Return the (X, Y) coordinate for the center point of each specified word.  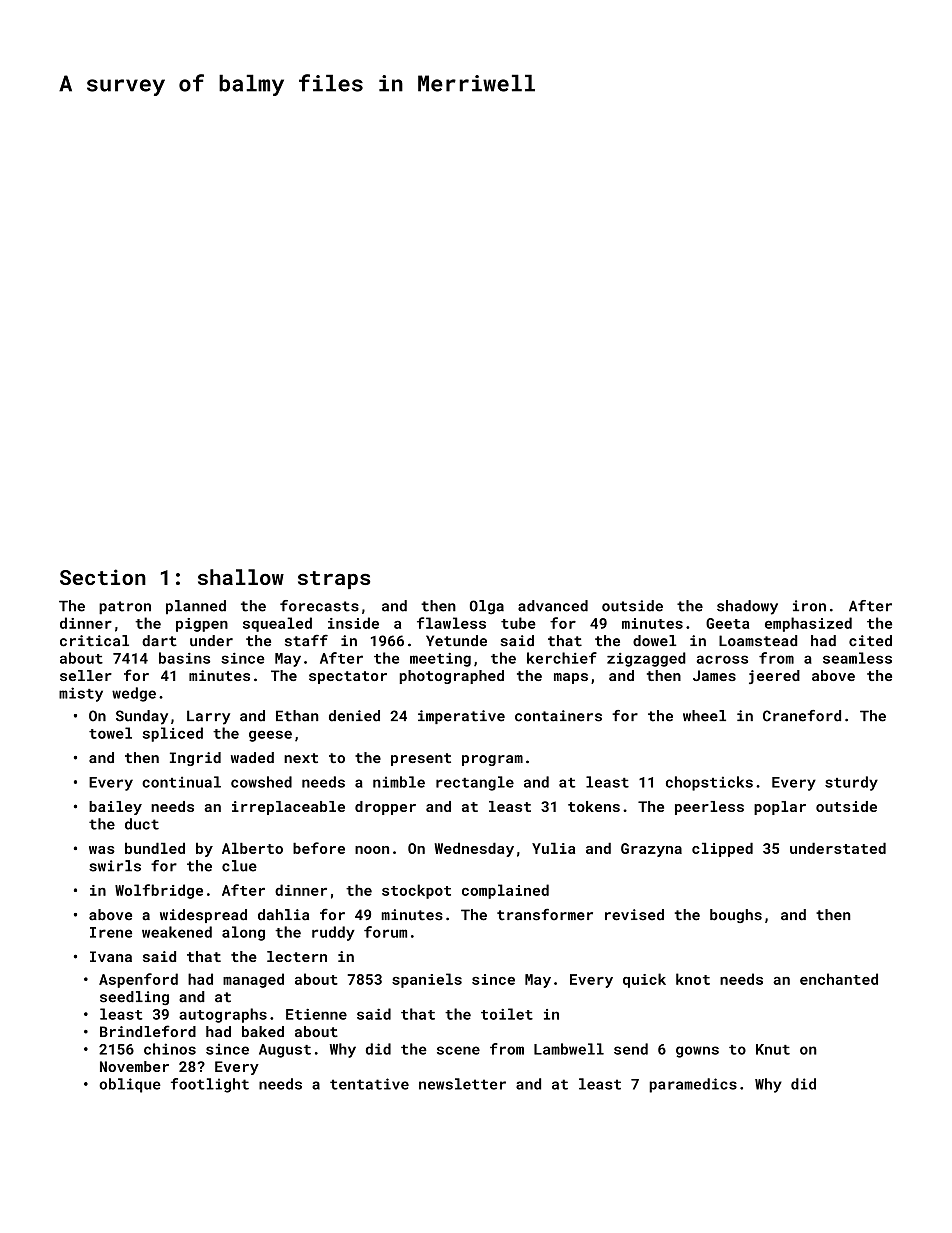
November (134, 1066)
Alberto (252, 848)
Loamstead (758, 641)
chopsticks (709, 783)
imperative (461, 717)
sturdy (851, 783)
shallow (241, 577)
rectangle (475, 783)
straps (334, 580)
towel (110, 733)
